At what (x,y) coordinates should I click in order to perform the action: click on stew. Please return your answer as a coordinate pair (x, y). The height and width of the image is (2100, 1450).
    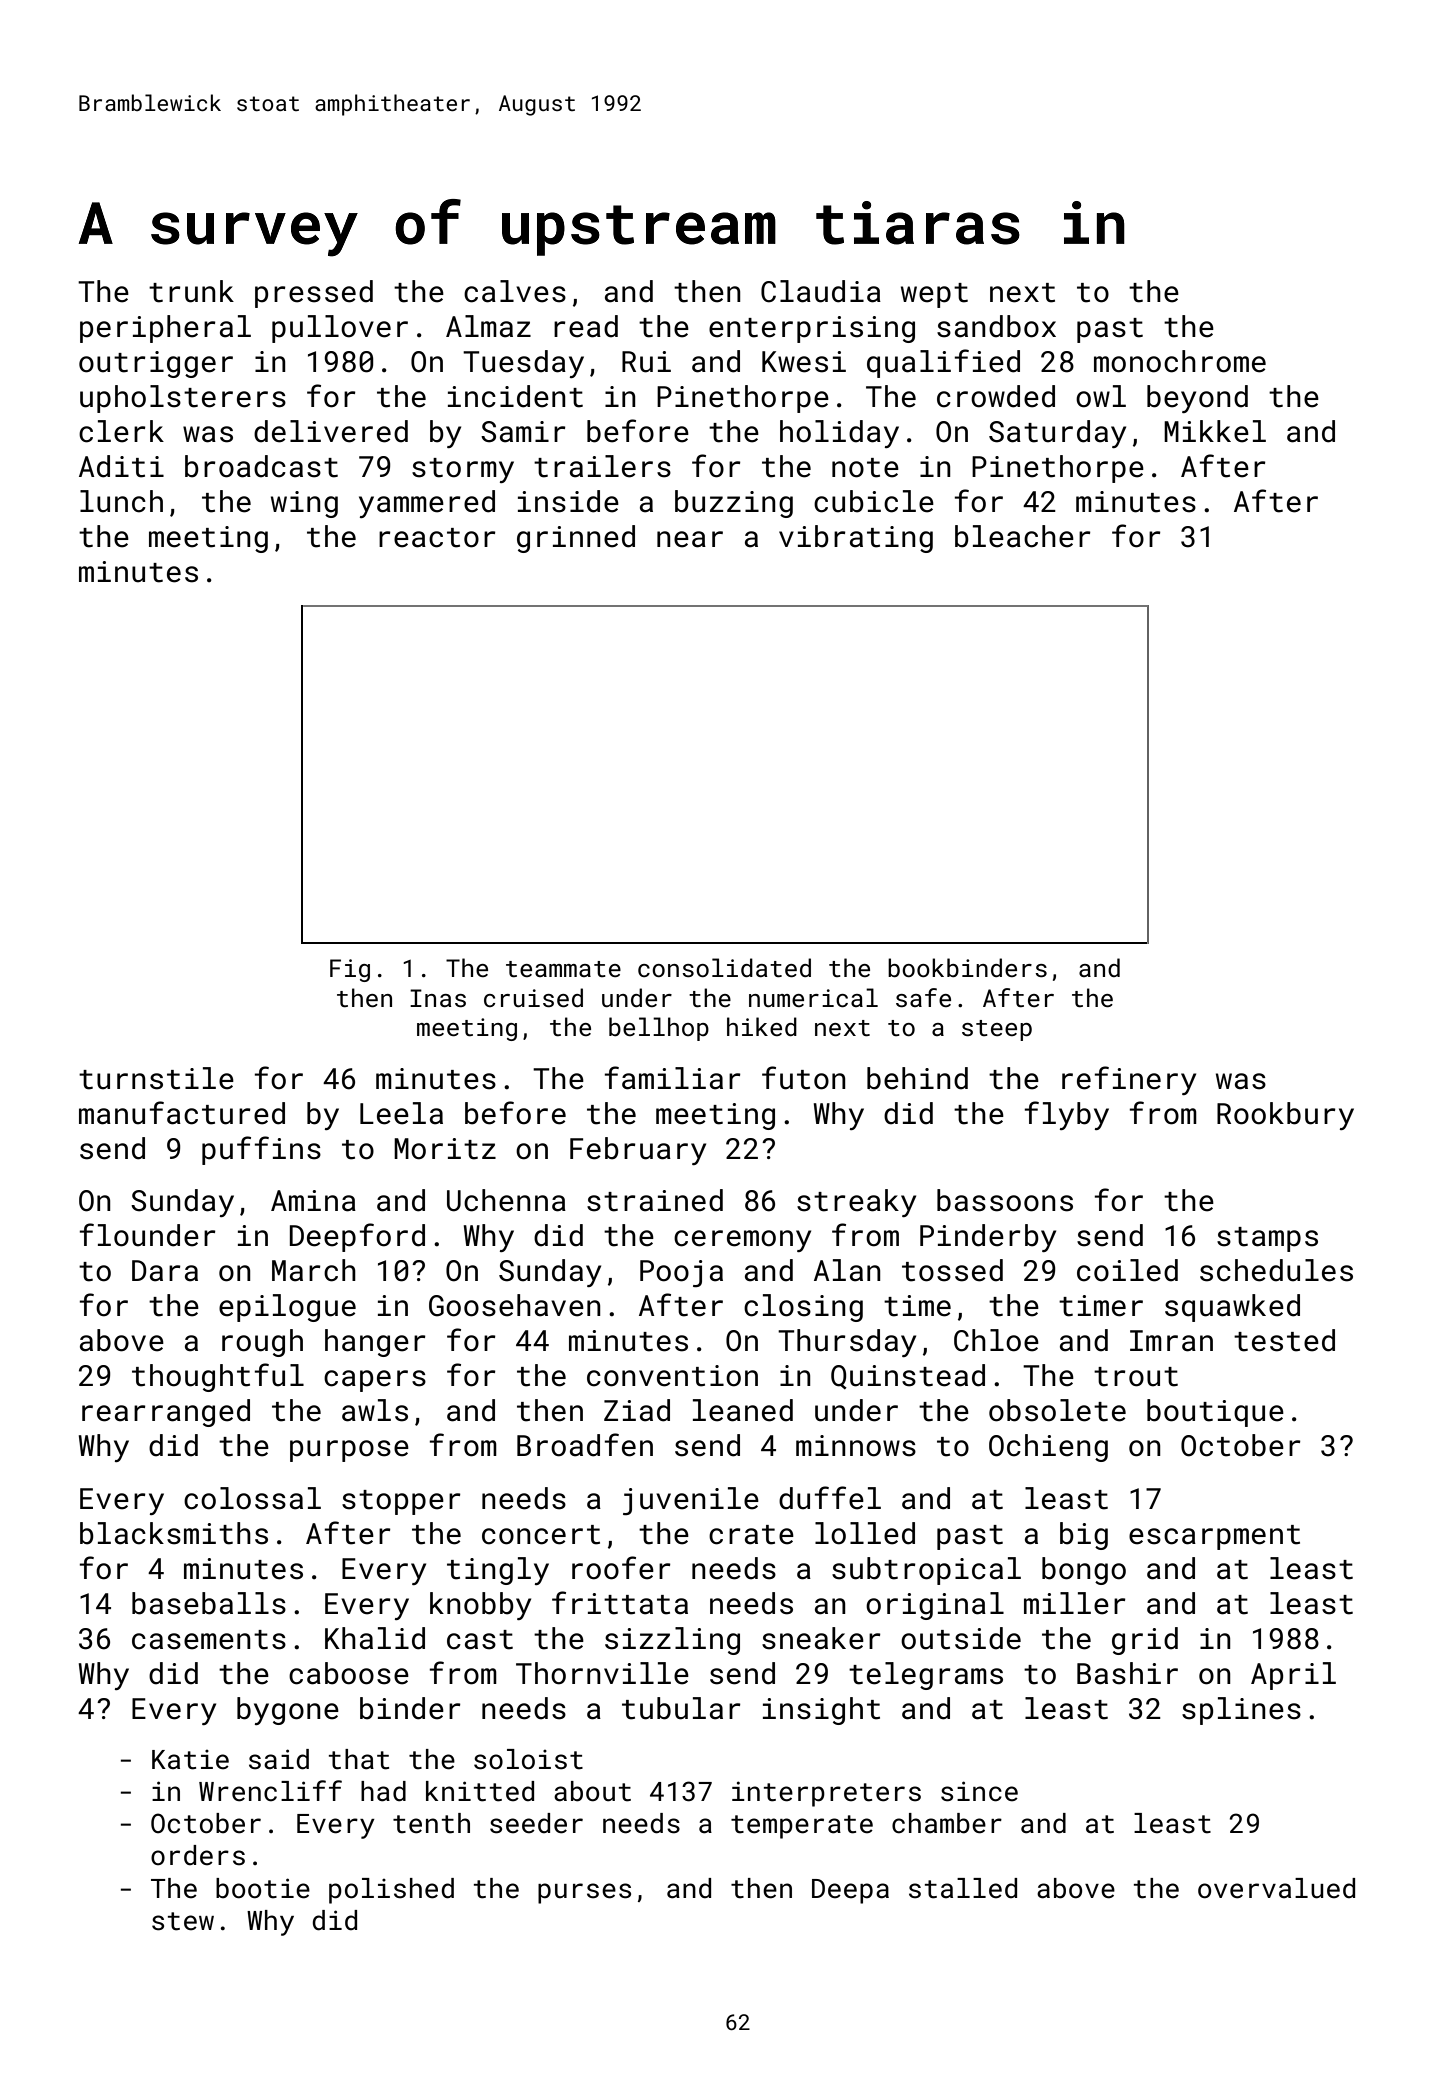
    Looking at the image, I should click on (183, 1921).
